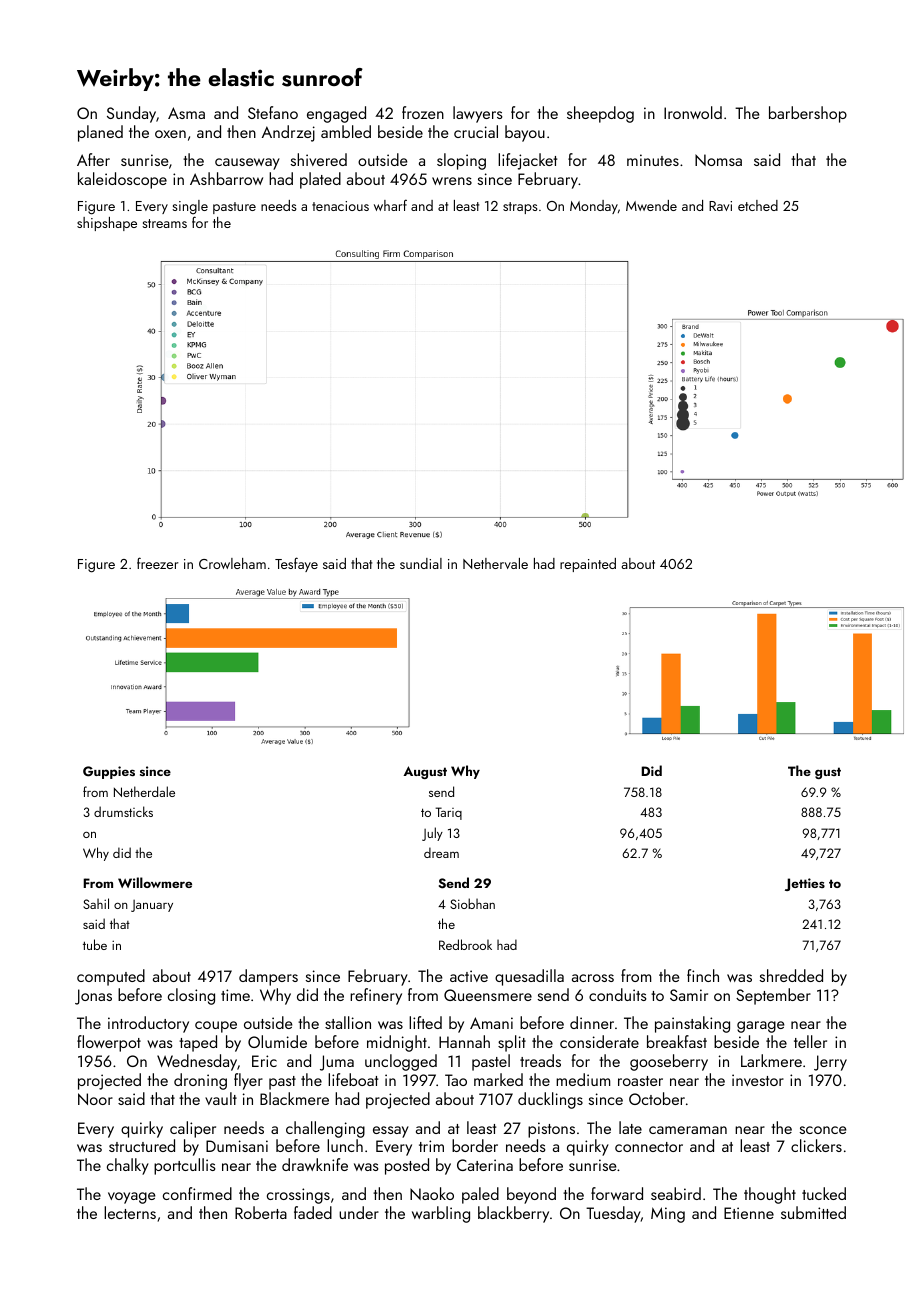  Describe the element at coordinates (130, 1212) in the image. I see `lecterns` at that location.
